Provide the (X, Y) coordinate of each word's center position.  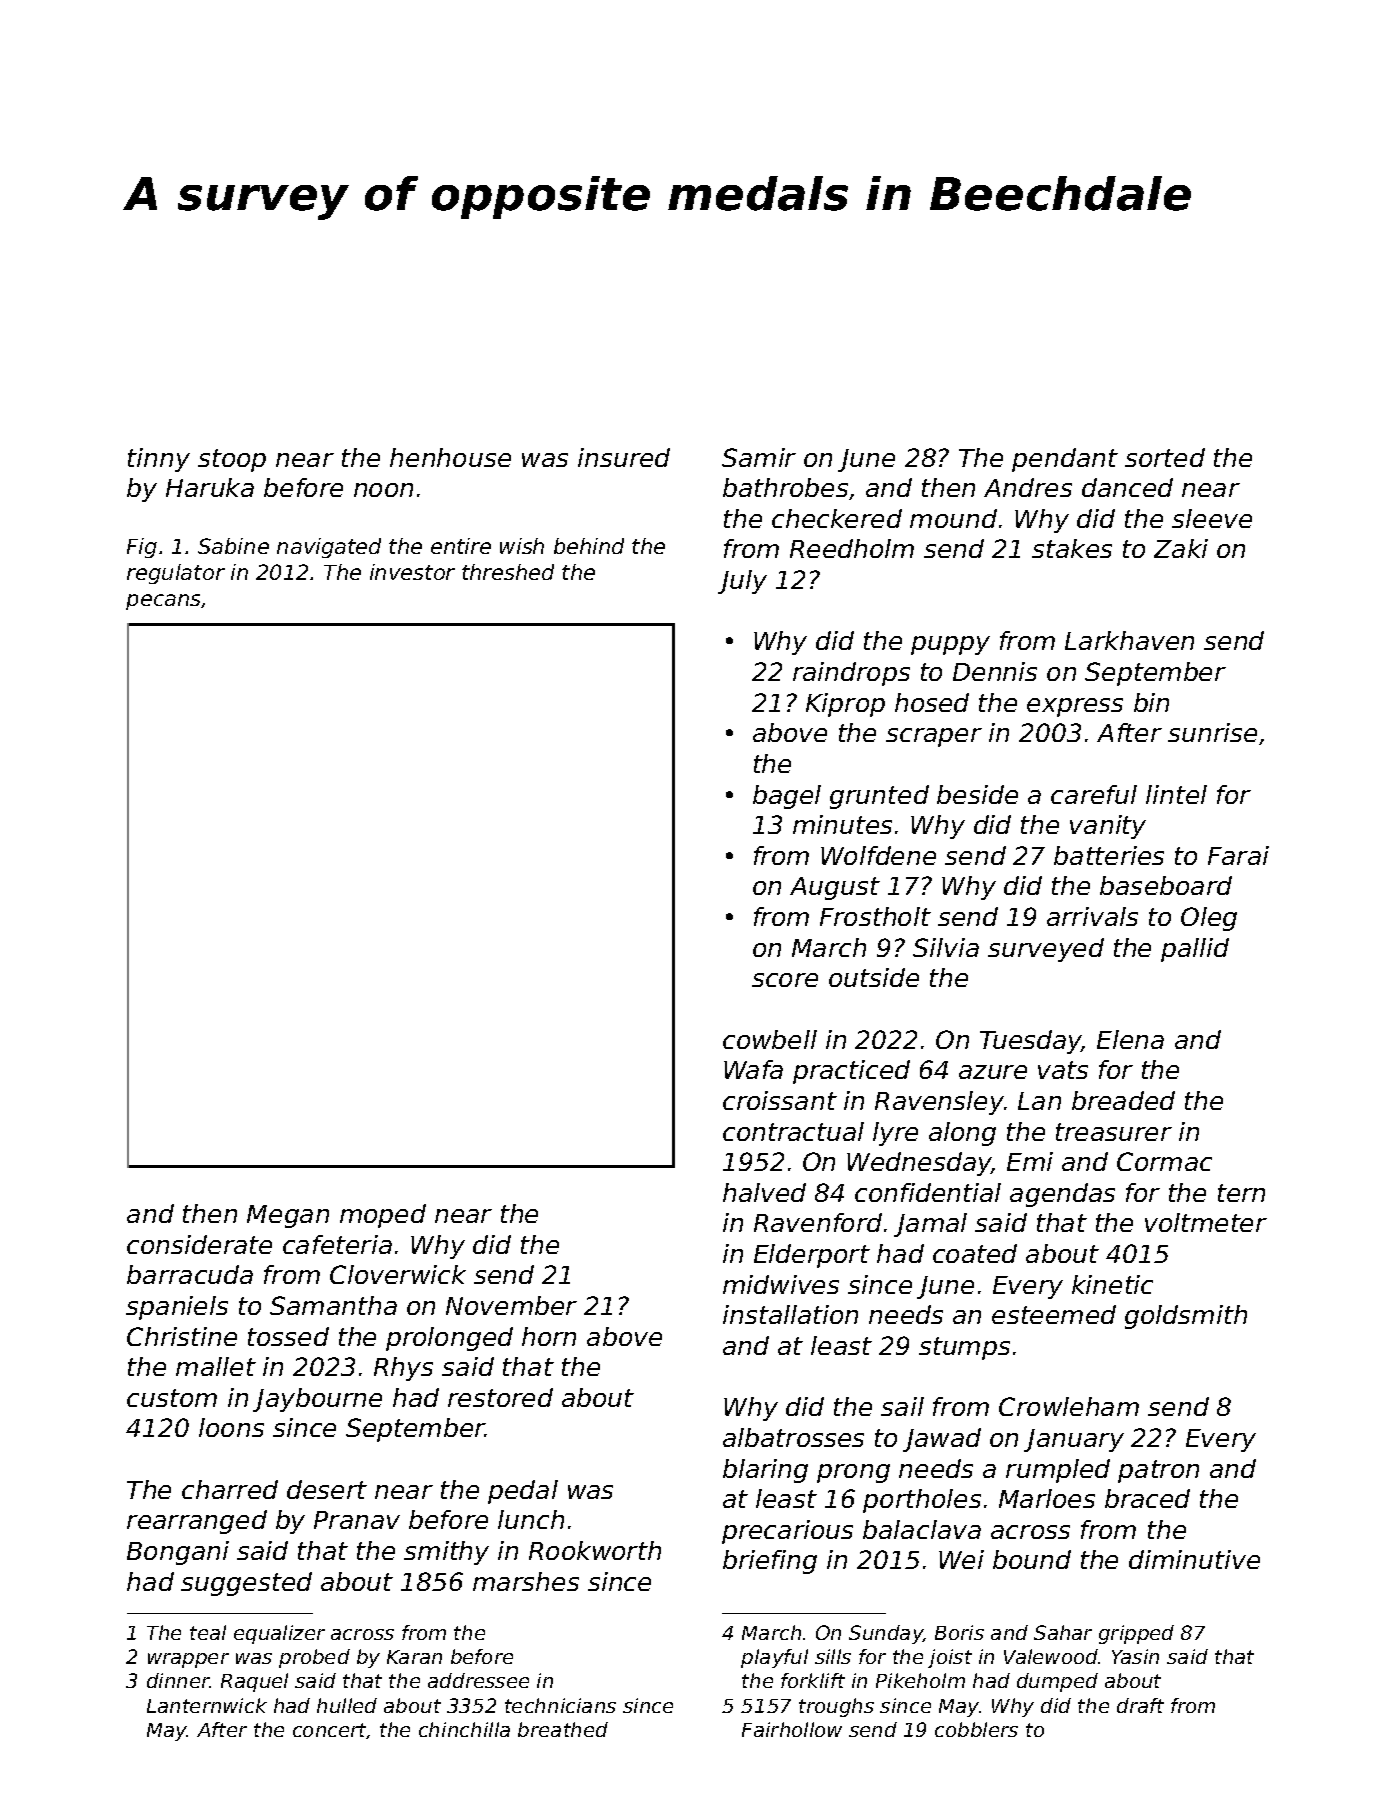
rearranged (197, 1522)
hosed (932, 702)
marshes (526, 1581)
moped (383, 1216)
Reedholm (852, 548)
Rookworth (595, 1550)
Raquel (254, 1682)
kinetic (1112, 1284)
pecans (164, 602)
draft (1140, 1705)
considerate (199, 1244)
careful (1094, 794)
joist (950, 1658)
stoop (232, 460)
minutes (842, 824)
